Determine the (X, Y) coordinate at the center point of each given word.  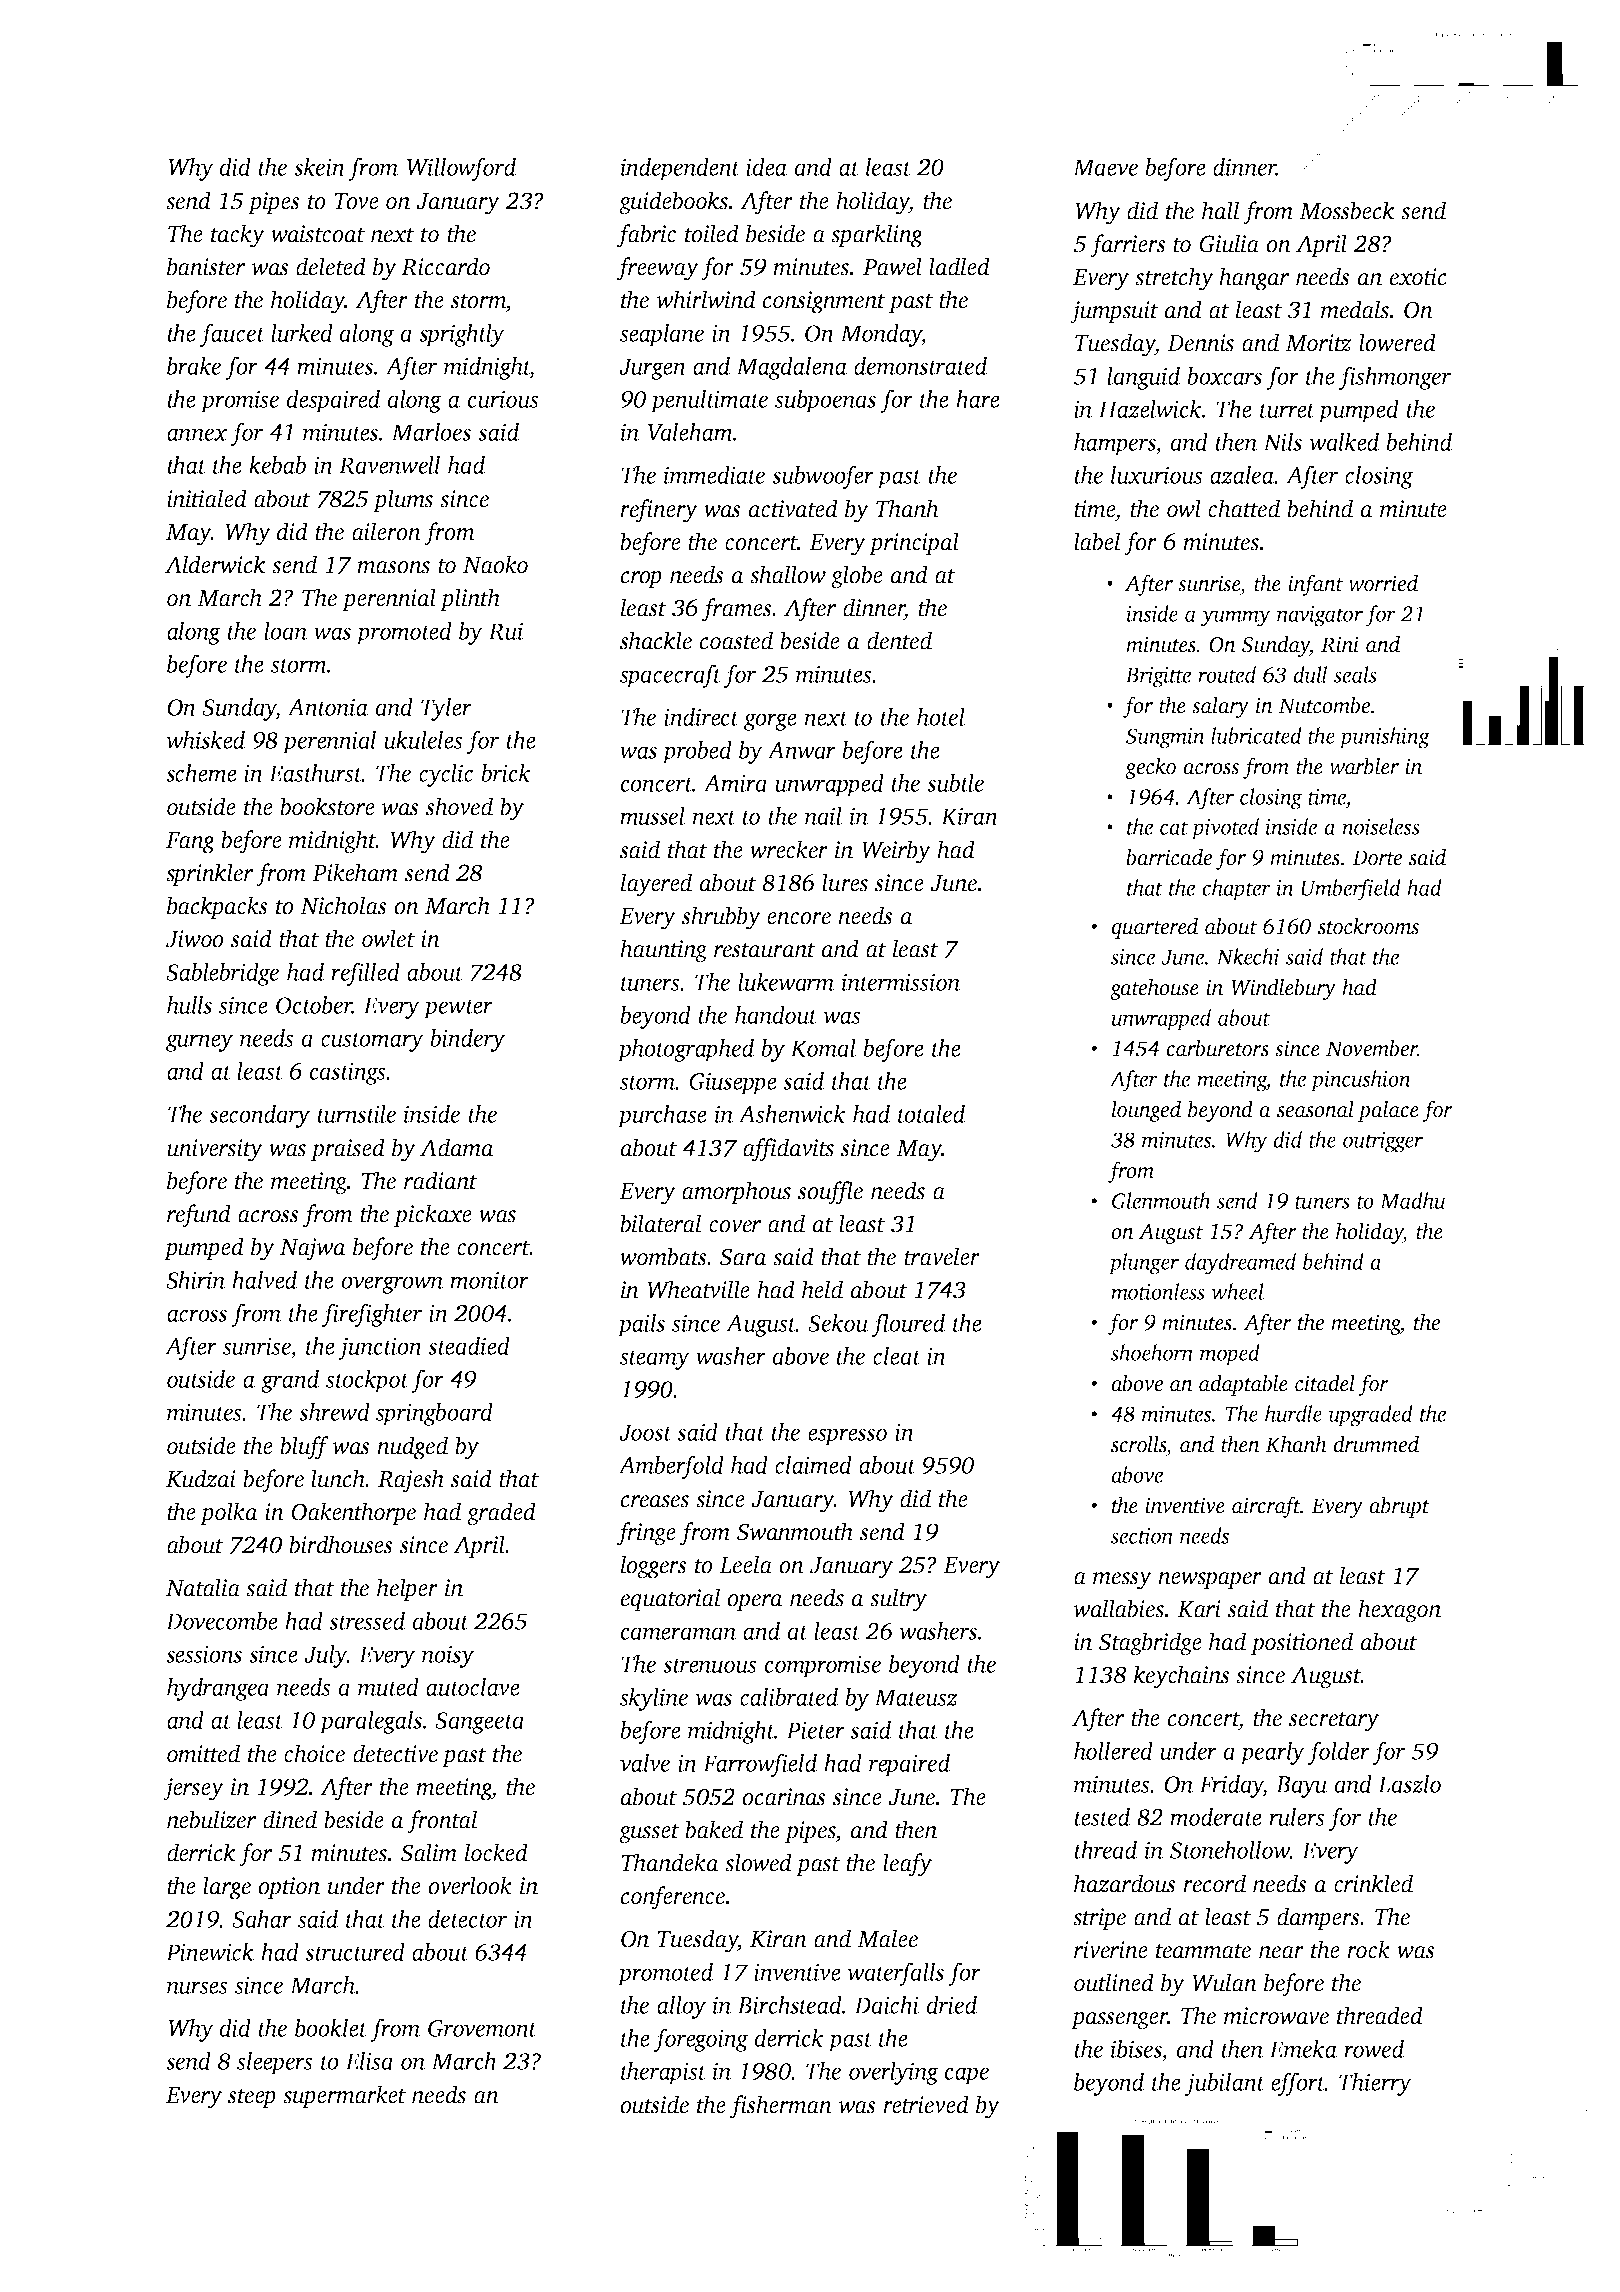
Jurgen (652, 369)
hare (978, 399)
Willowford (461, 169)
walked (1344, 442)
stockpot (367, 1381)
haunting (664, 951)
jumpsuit (1114, 312)
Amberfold (671, 1467)
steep (252, 2098)
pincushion (1361, 1081)
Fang (190, 843)
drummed (1376, 1444)
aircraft (1266, 1507)
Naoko (495, 564)
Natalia (203, 1587)
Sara (743, 1257)
